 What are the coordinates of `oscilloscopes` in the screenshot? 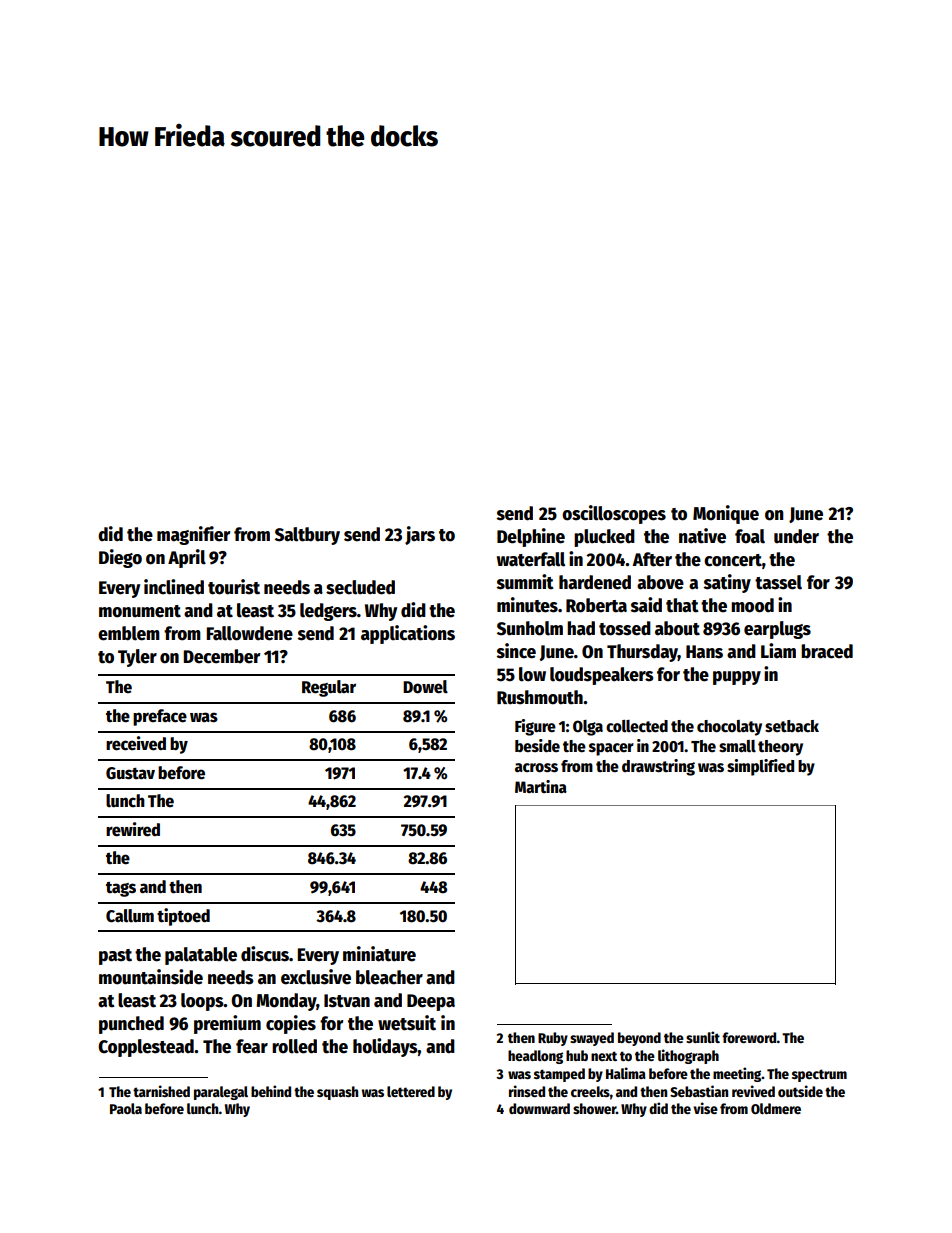 It's located at (614, 514).
